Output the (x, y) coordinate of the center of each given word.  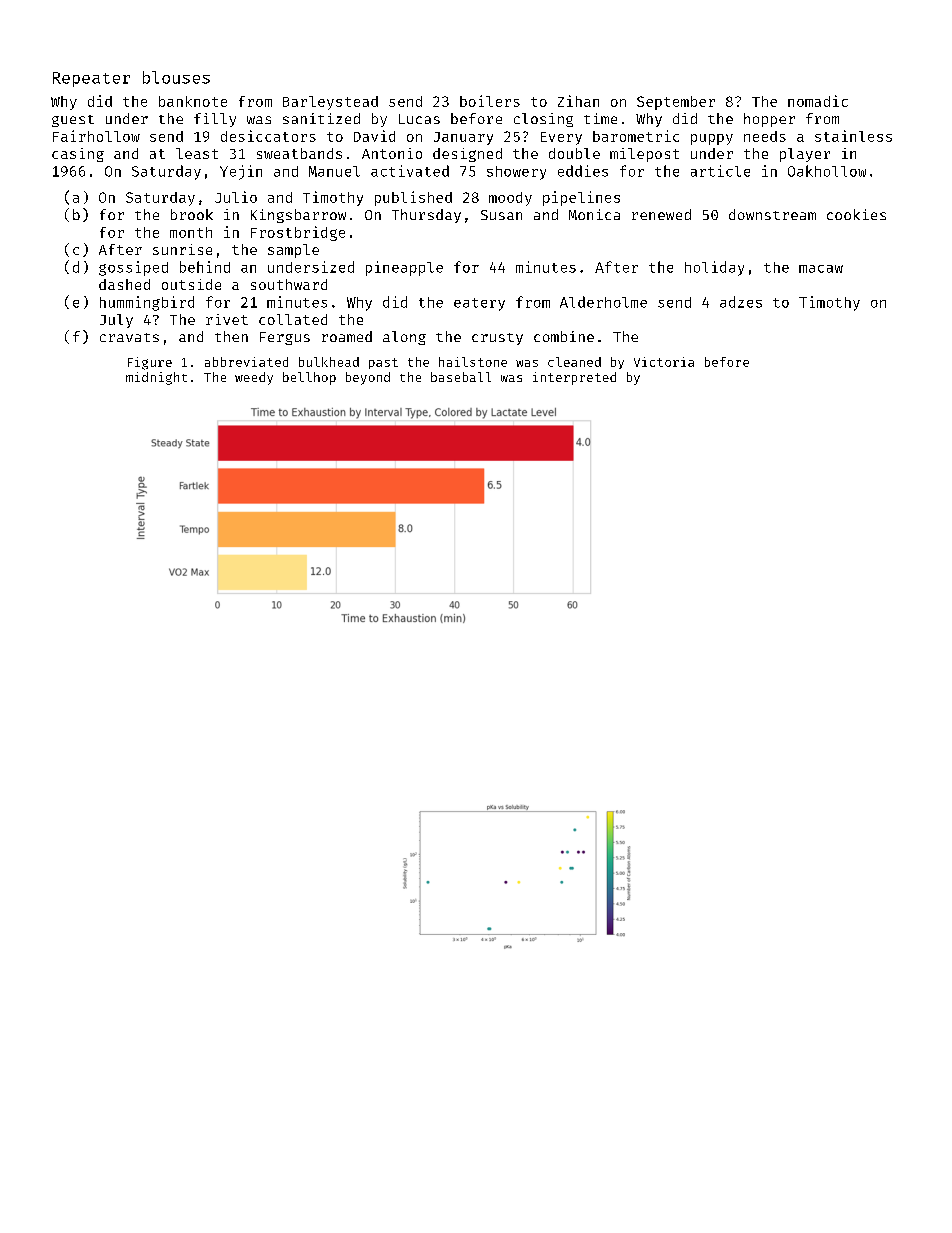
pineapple (404, 268)
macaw (821, 269)
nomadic (818, 101)
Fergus (285, 338)
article (720, 171)
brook (192, 214)
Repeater (91, 79)
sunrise (182, 249)
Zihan (578, 101)
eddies (583, 171)
